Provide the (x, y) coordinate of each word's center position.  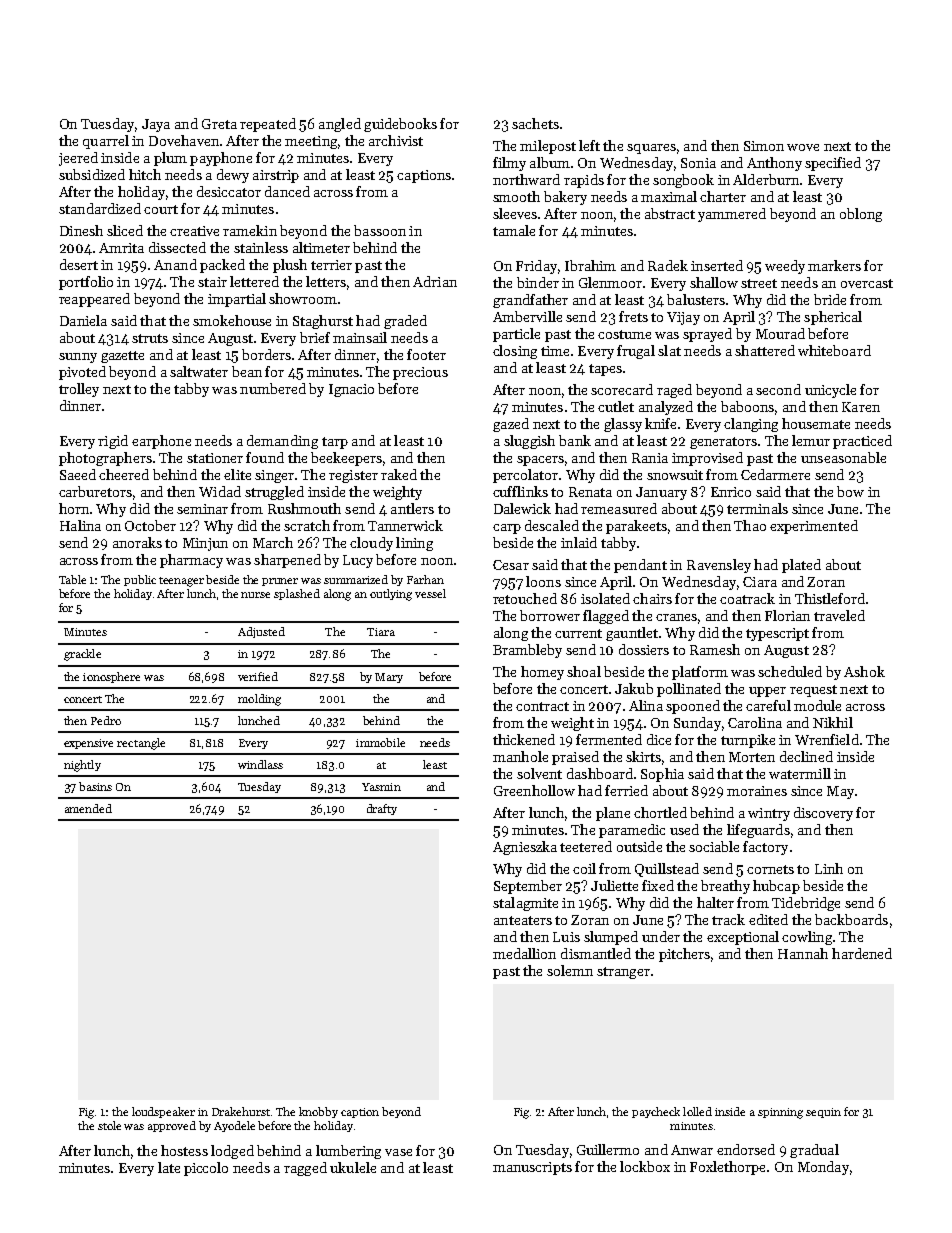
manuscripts (532, 1168)
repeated (268, 125)
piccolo (206, 1169)
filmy (509, 164)
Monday (823, 1168)
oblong (861, 215)
